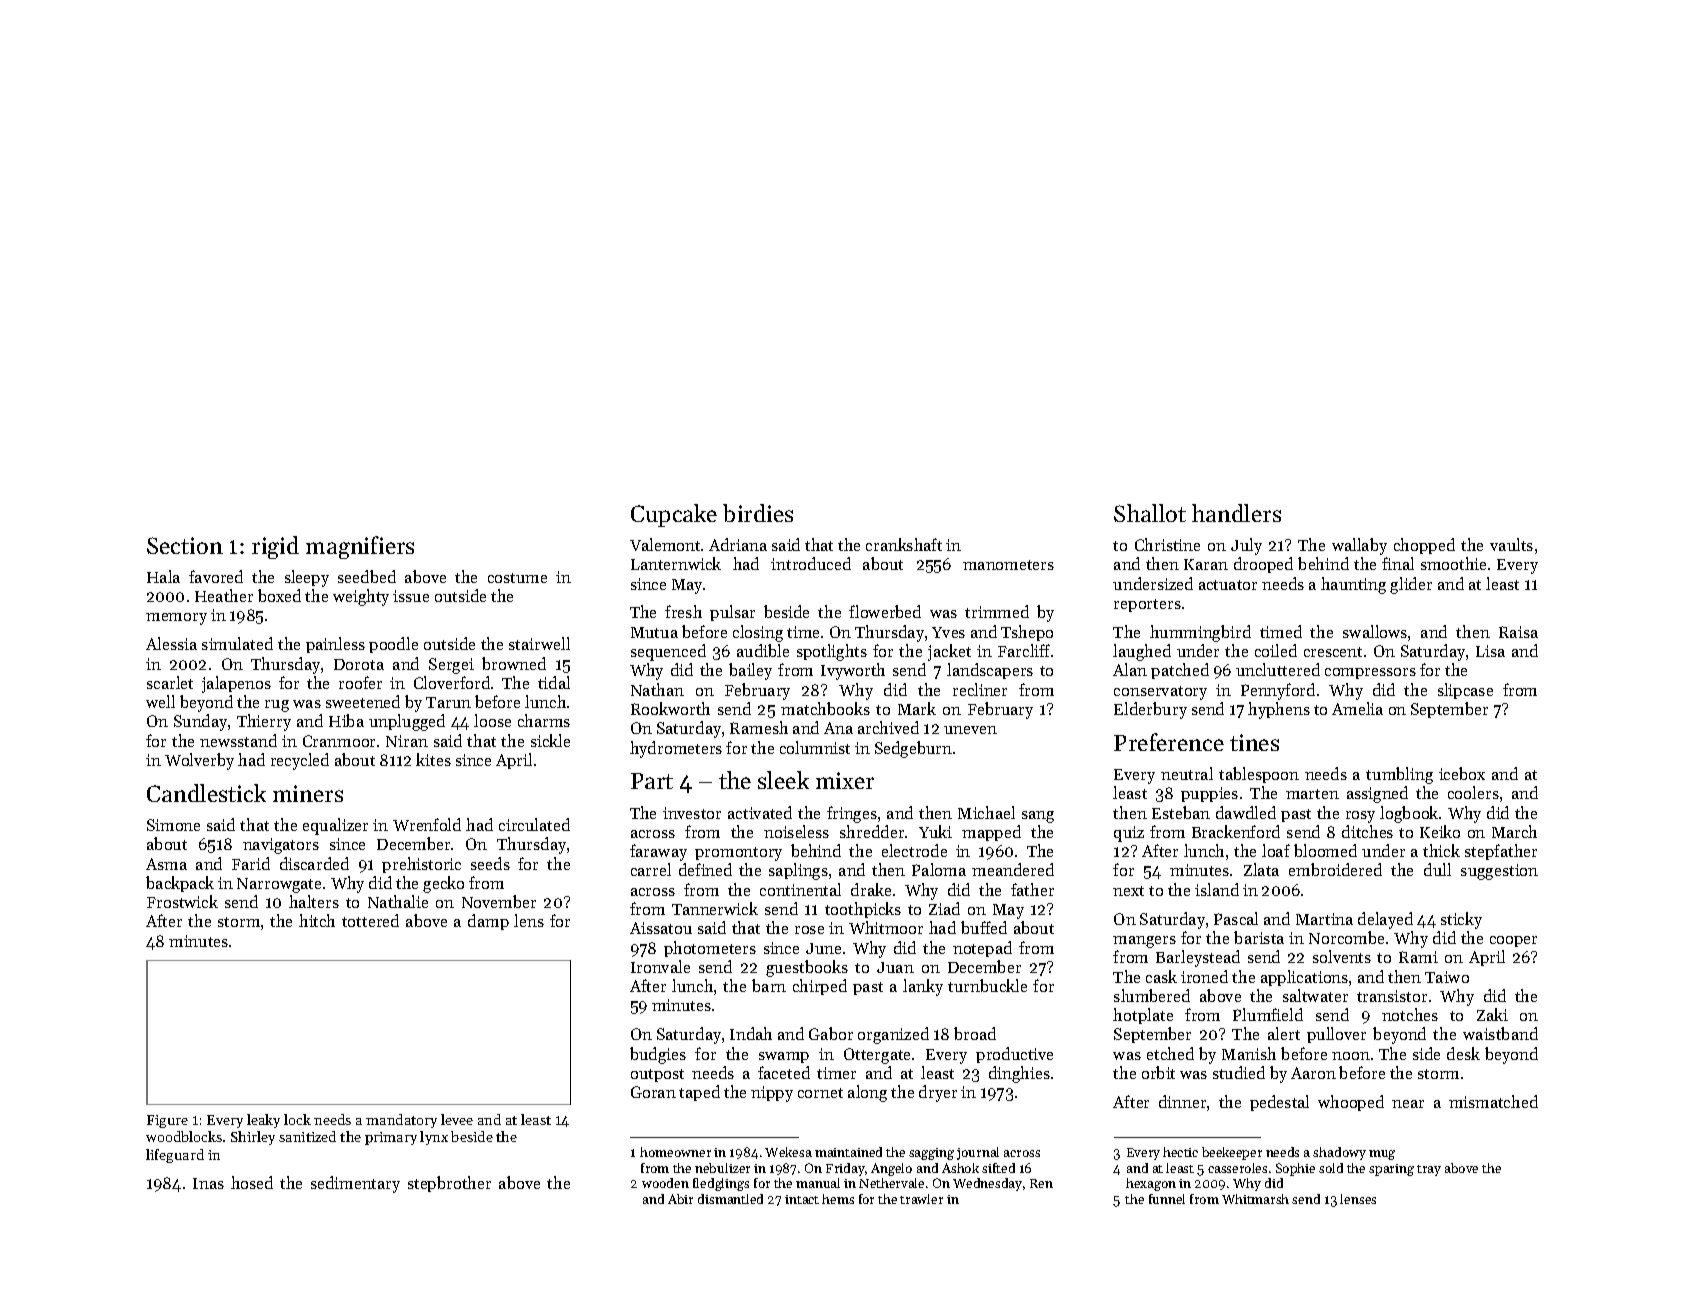 The image size is (1685, 1302). What do you see at coordinates (658, 1055) in the screenshot?
I see `budgies` at bounding box center [658, 1055].
